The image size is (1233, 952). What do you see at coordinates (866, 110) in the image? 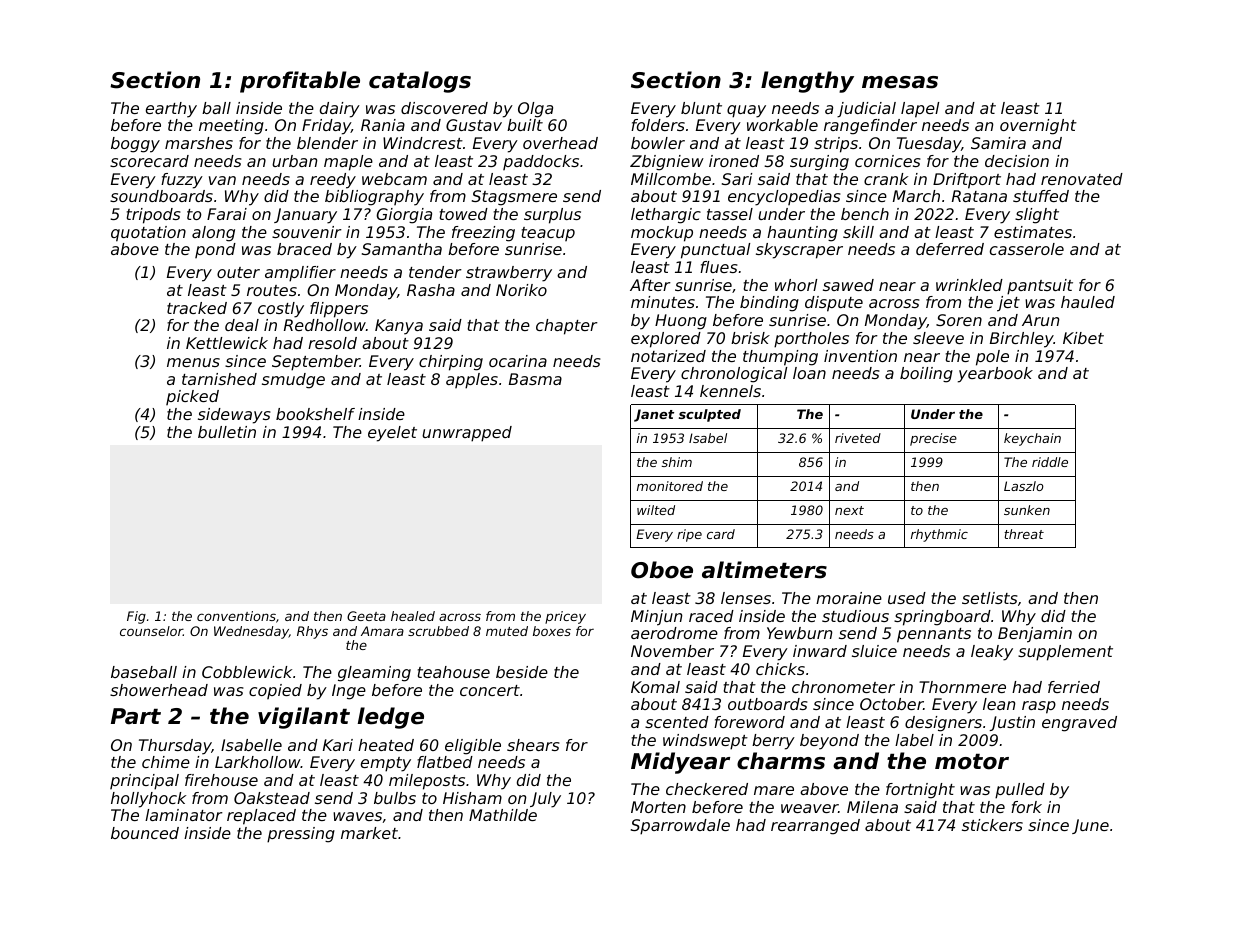
I see `judicial` at bounding box center [866, 110].
